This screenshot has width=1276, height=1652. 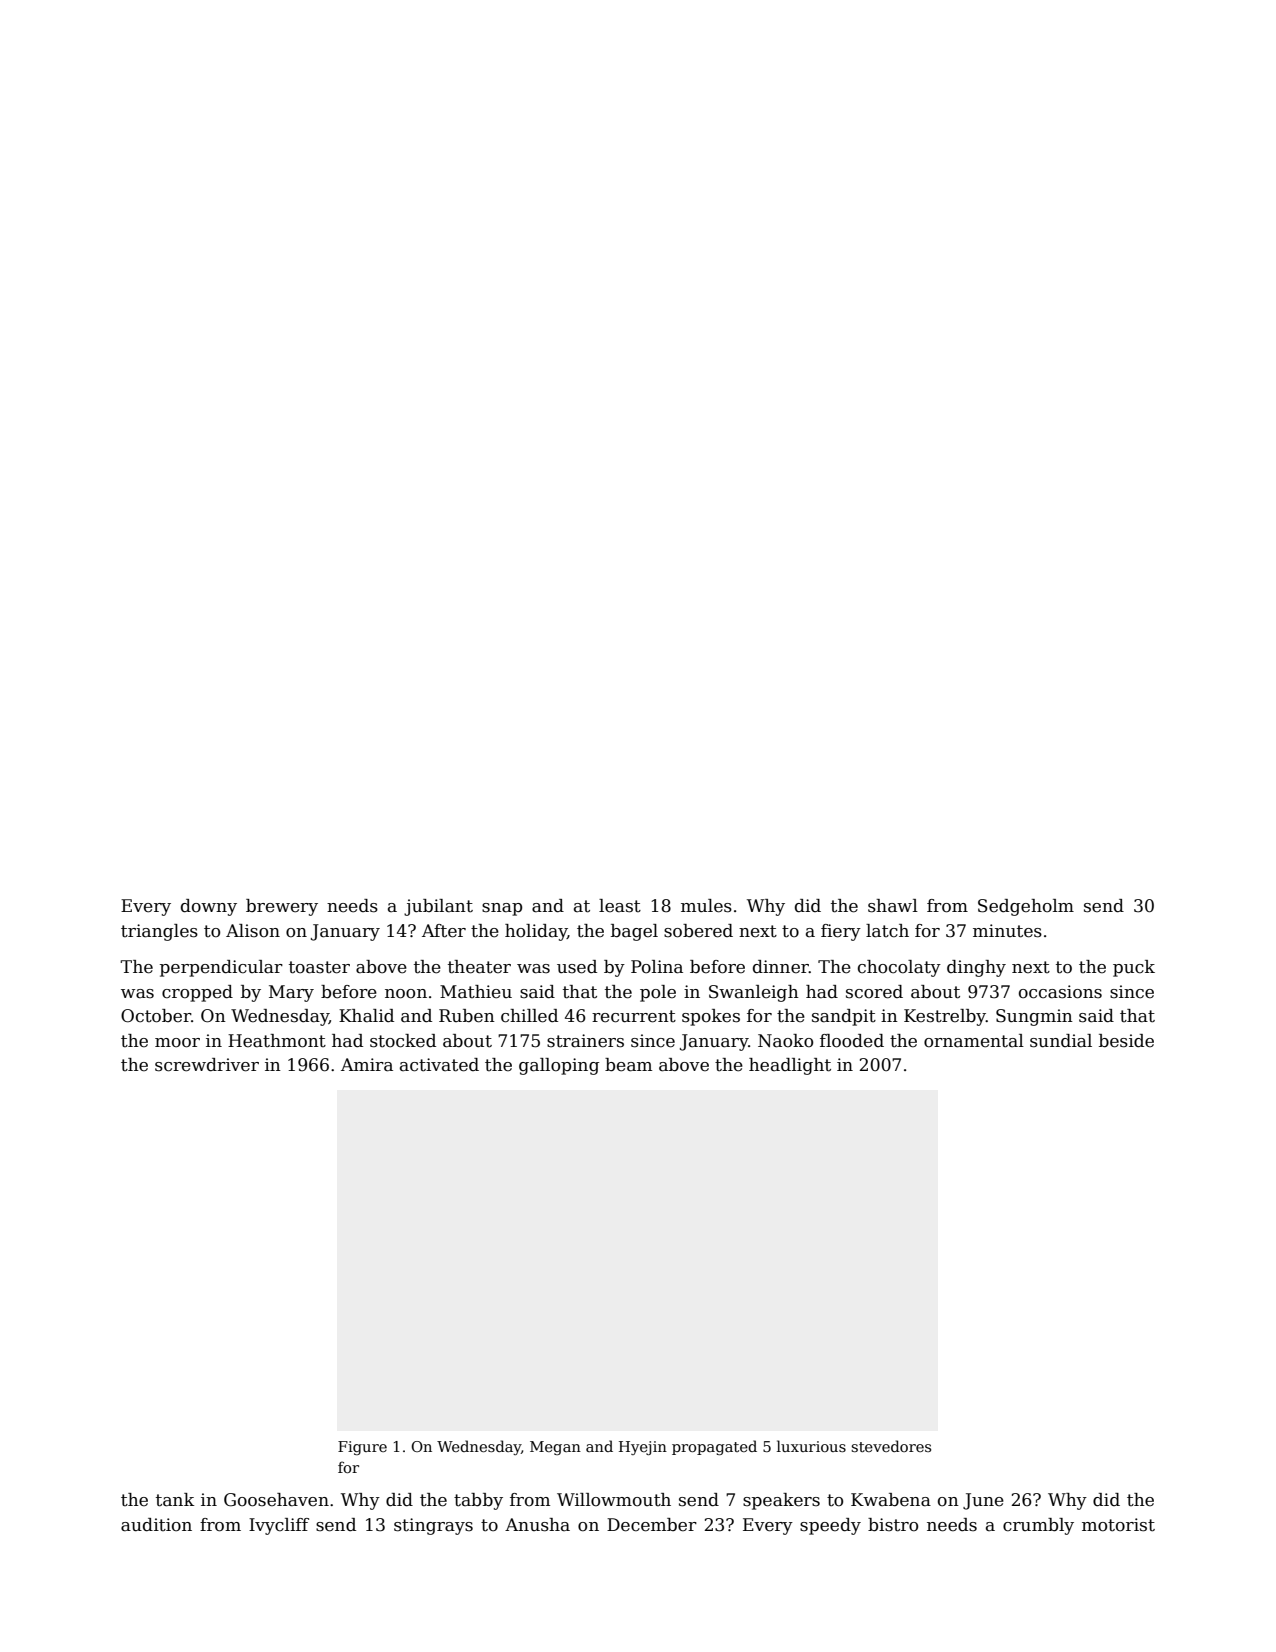 What do you see at coordinates (209, 907) in the screenshot?
I see `downy` at bounding box center [209, 907].
